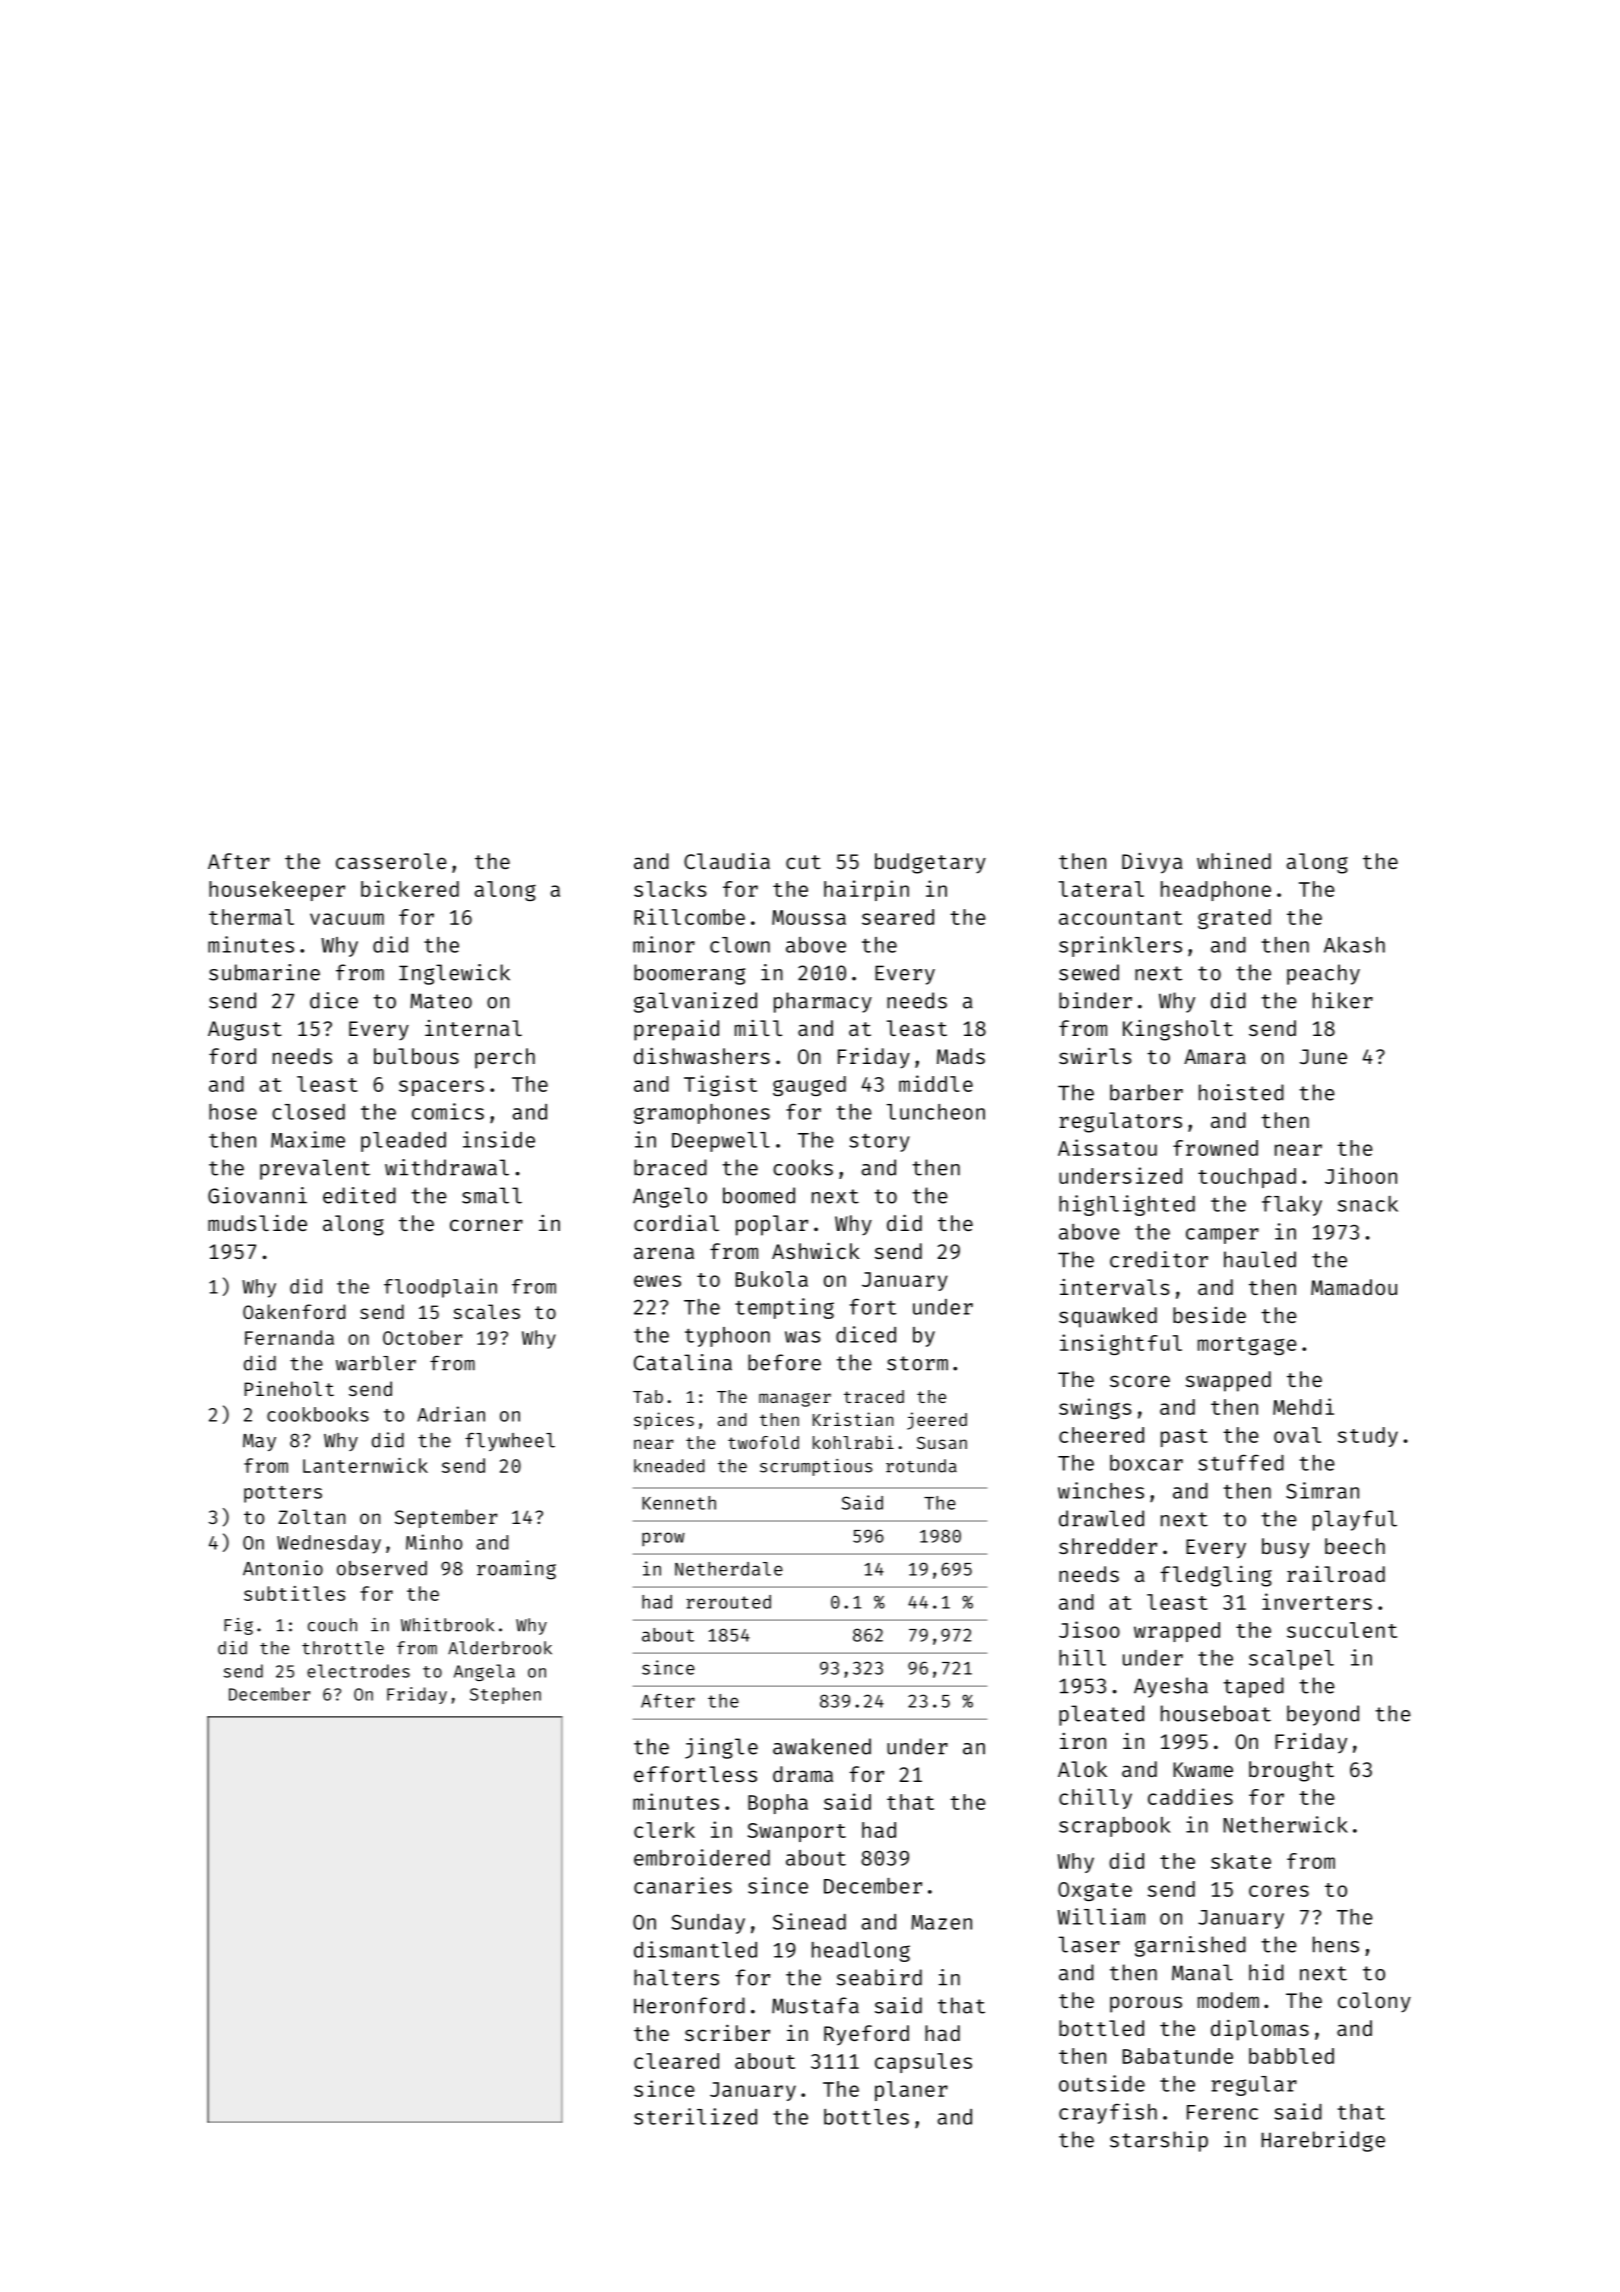 The height and width of the page is (2292, 1620). What do you see at coordinates (695, 2116) in the page?
I see `sterilized` at bounding box center [695, 2116].
